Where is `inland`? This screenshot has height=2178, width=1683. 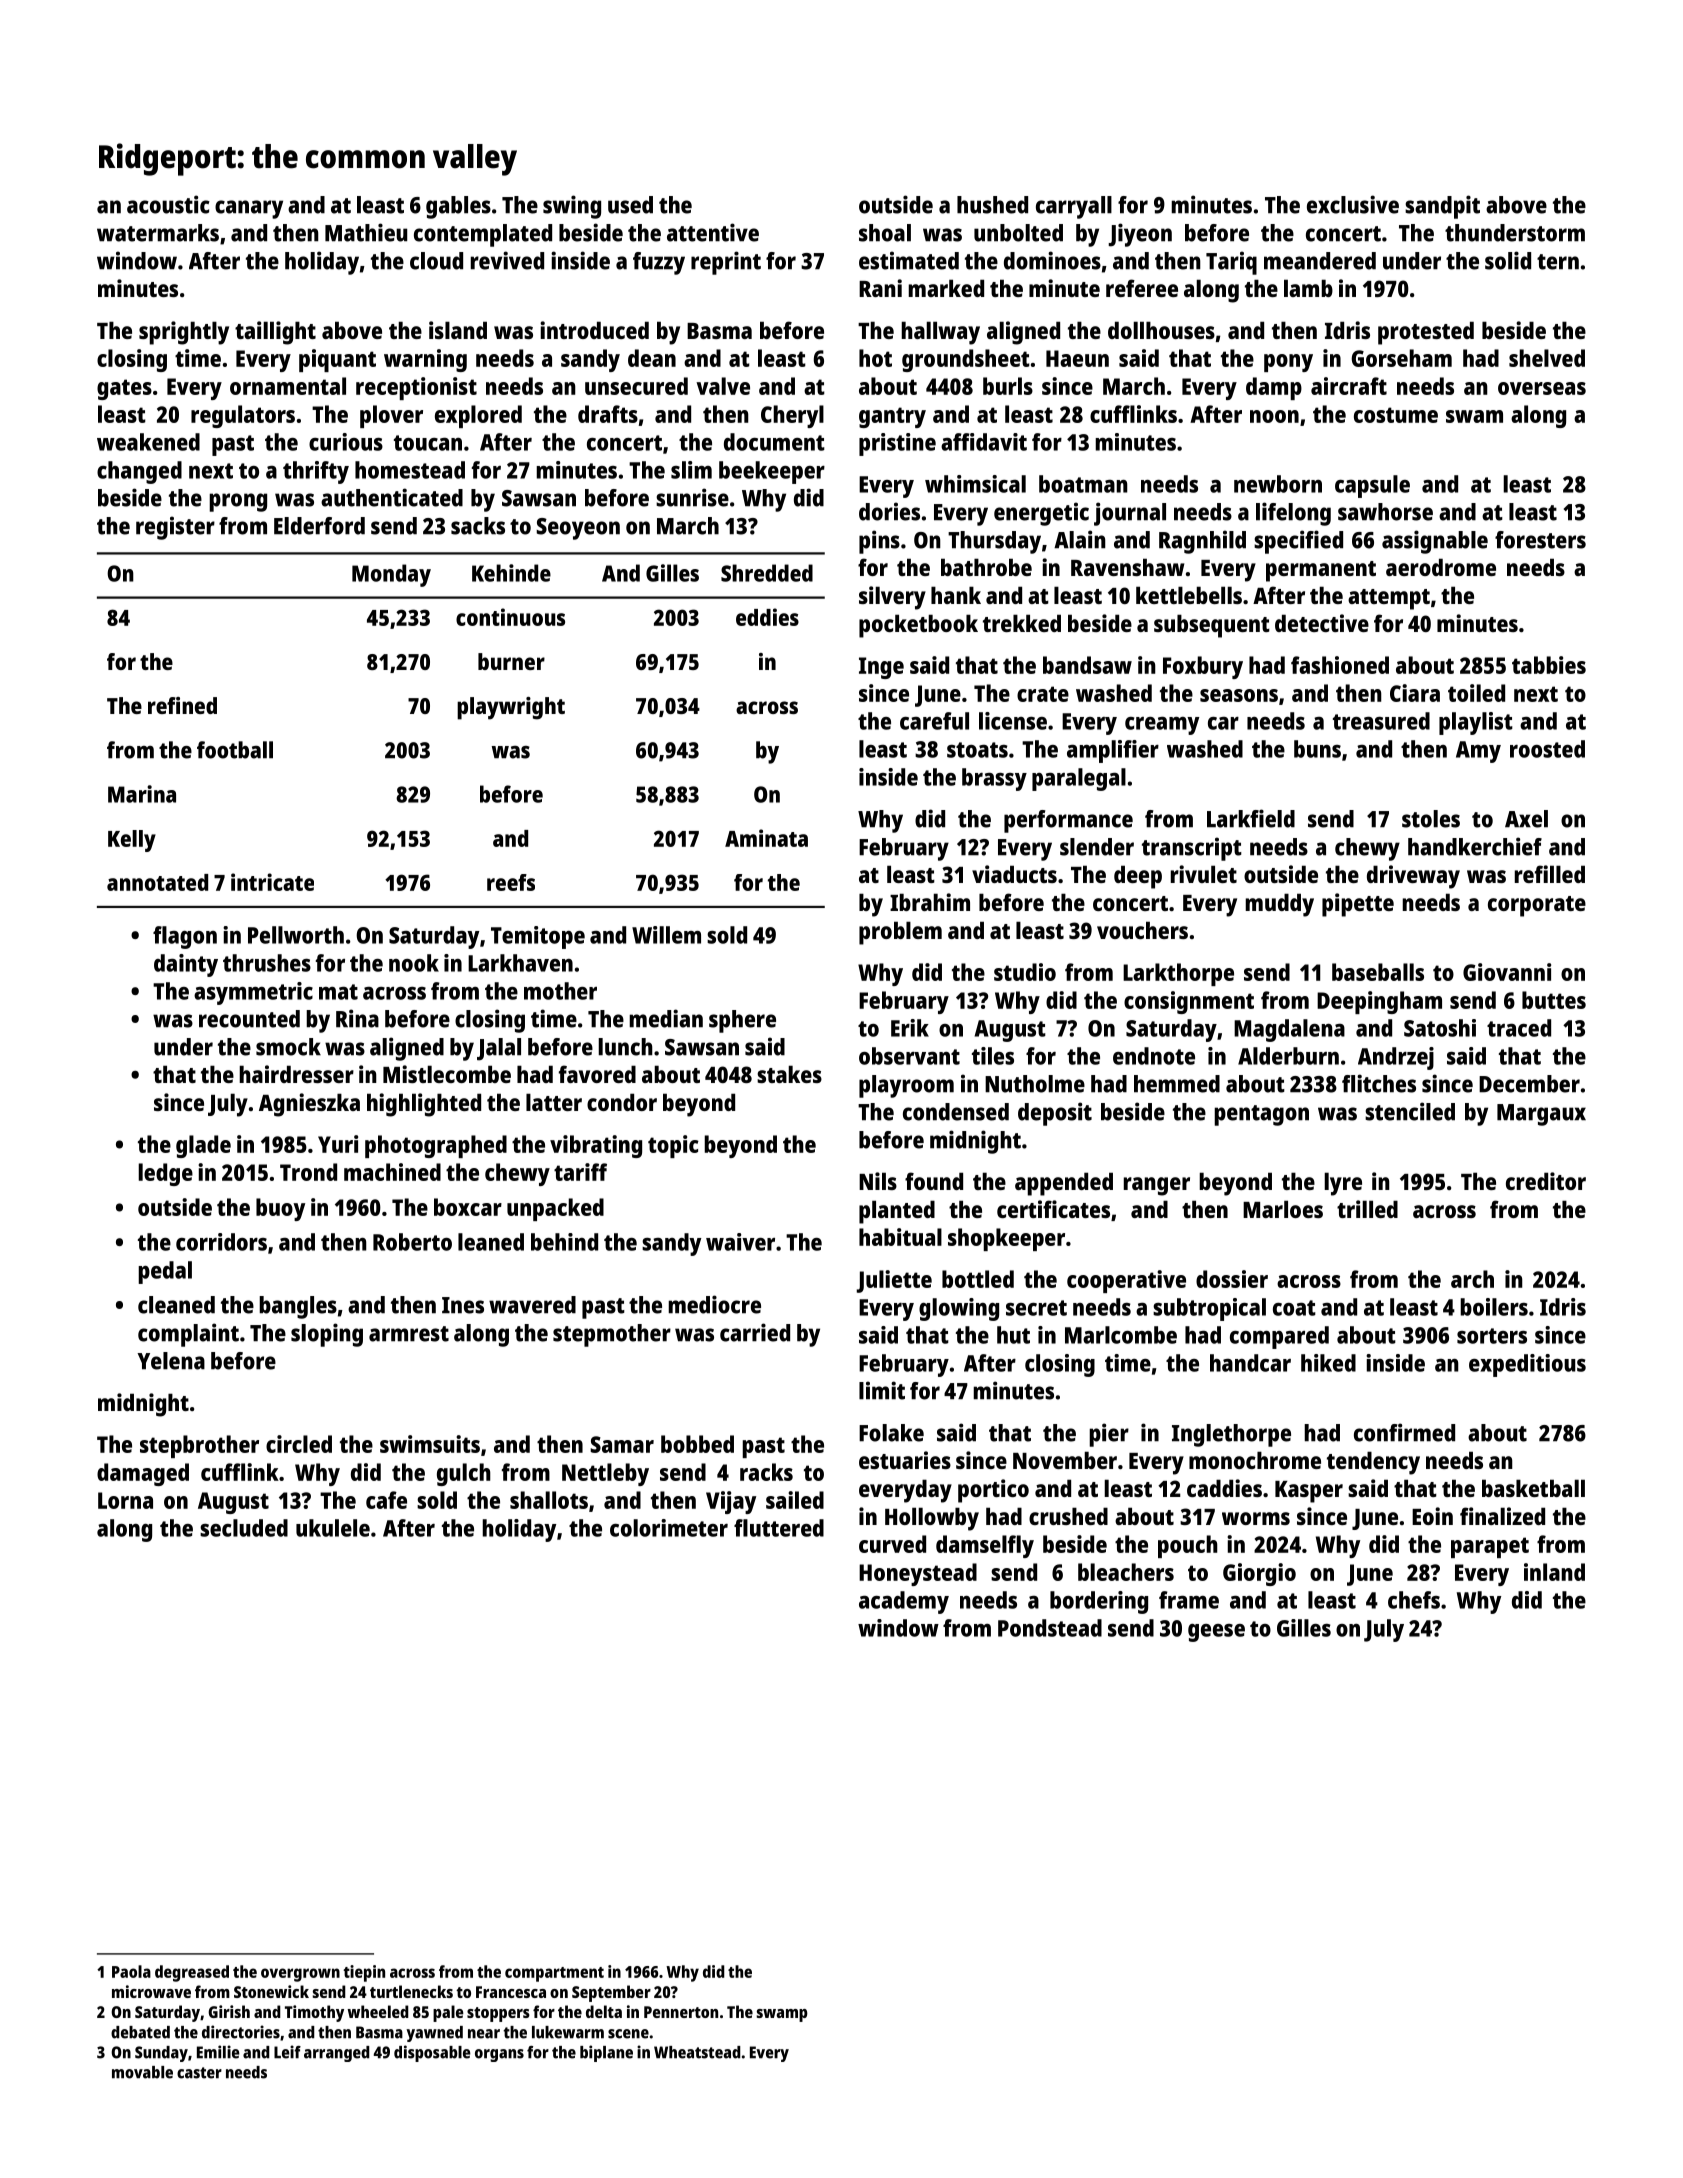
inland is located at coordinates (1554, 1572).
